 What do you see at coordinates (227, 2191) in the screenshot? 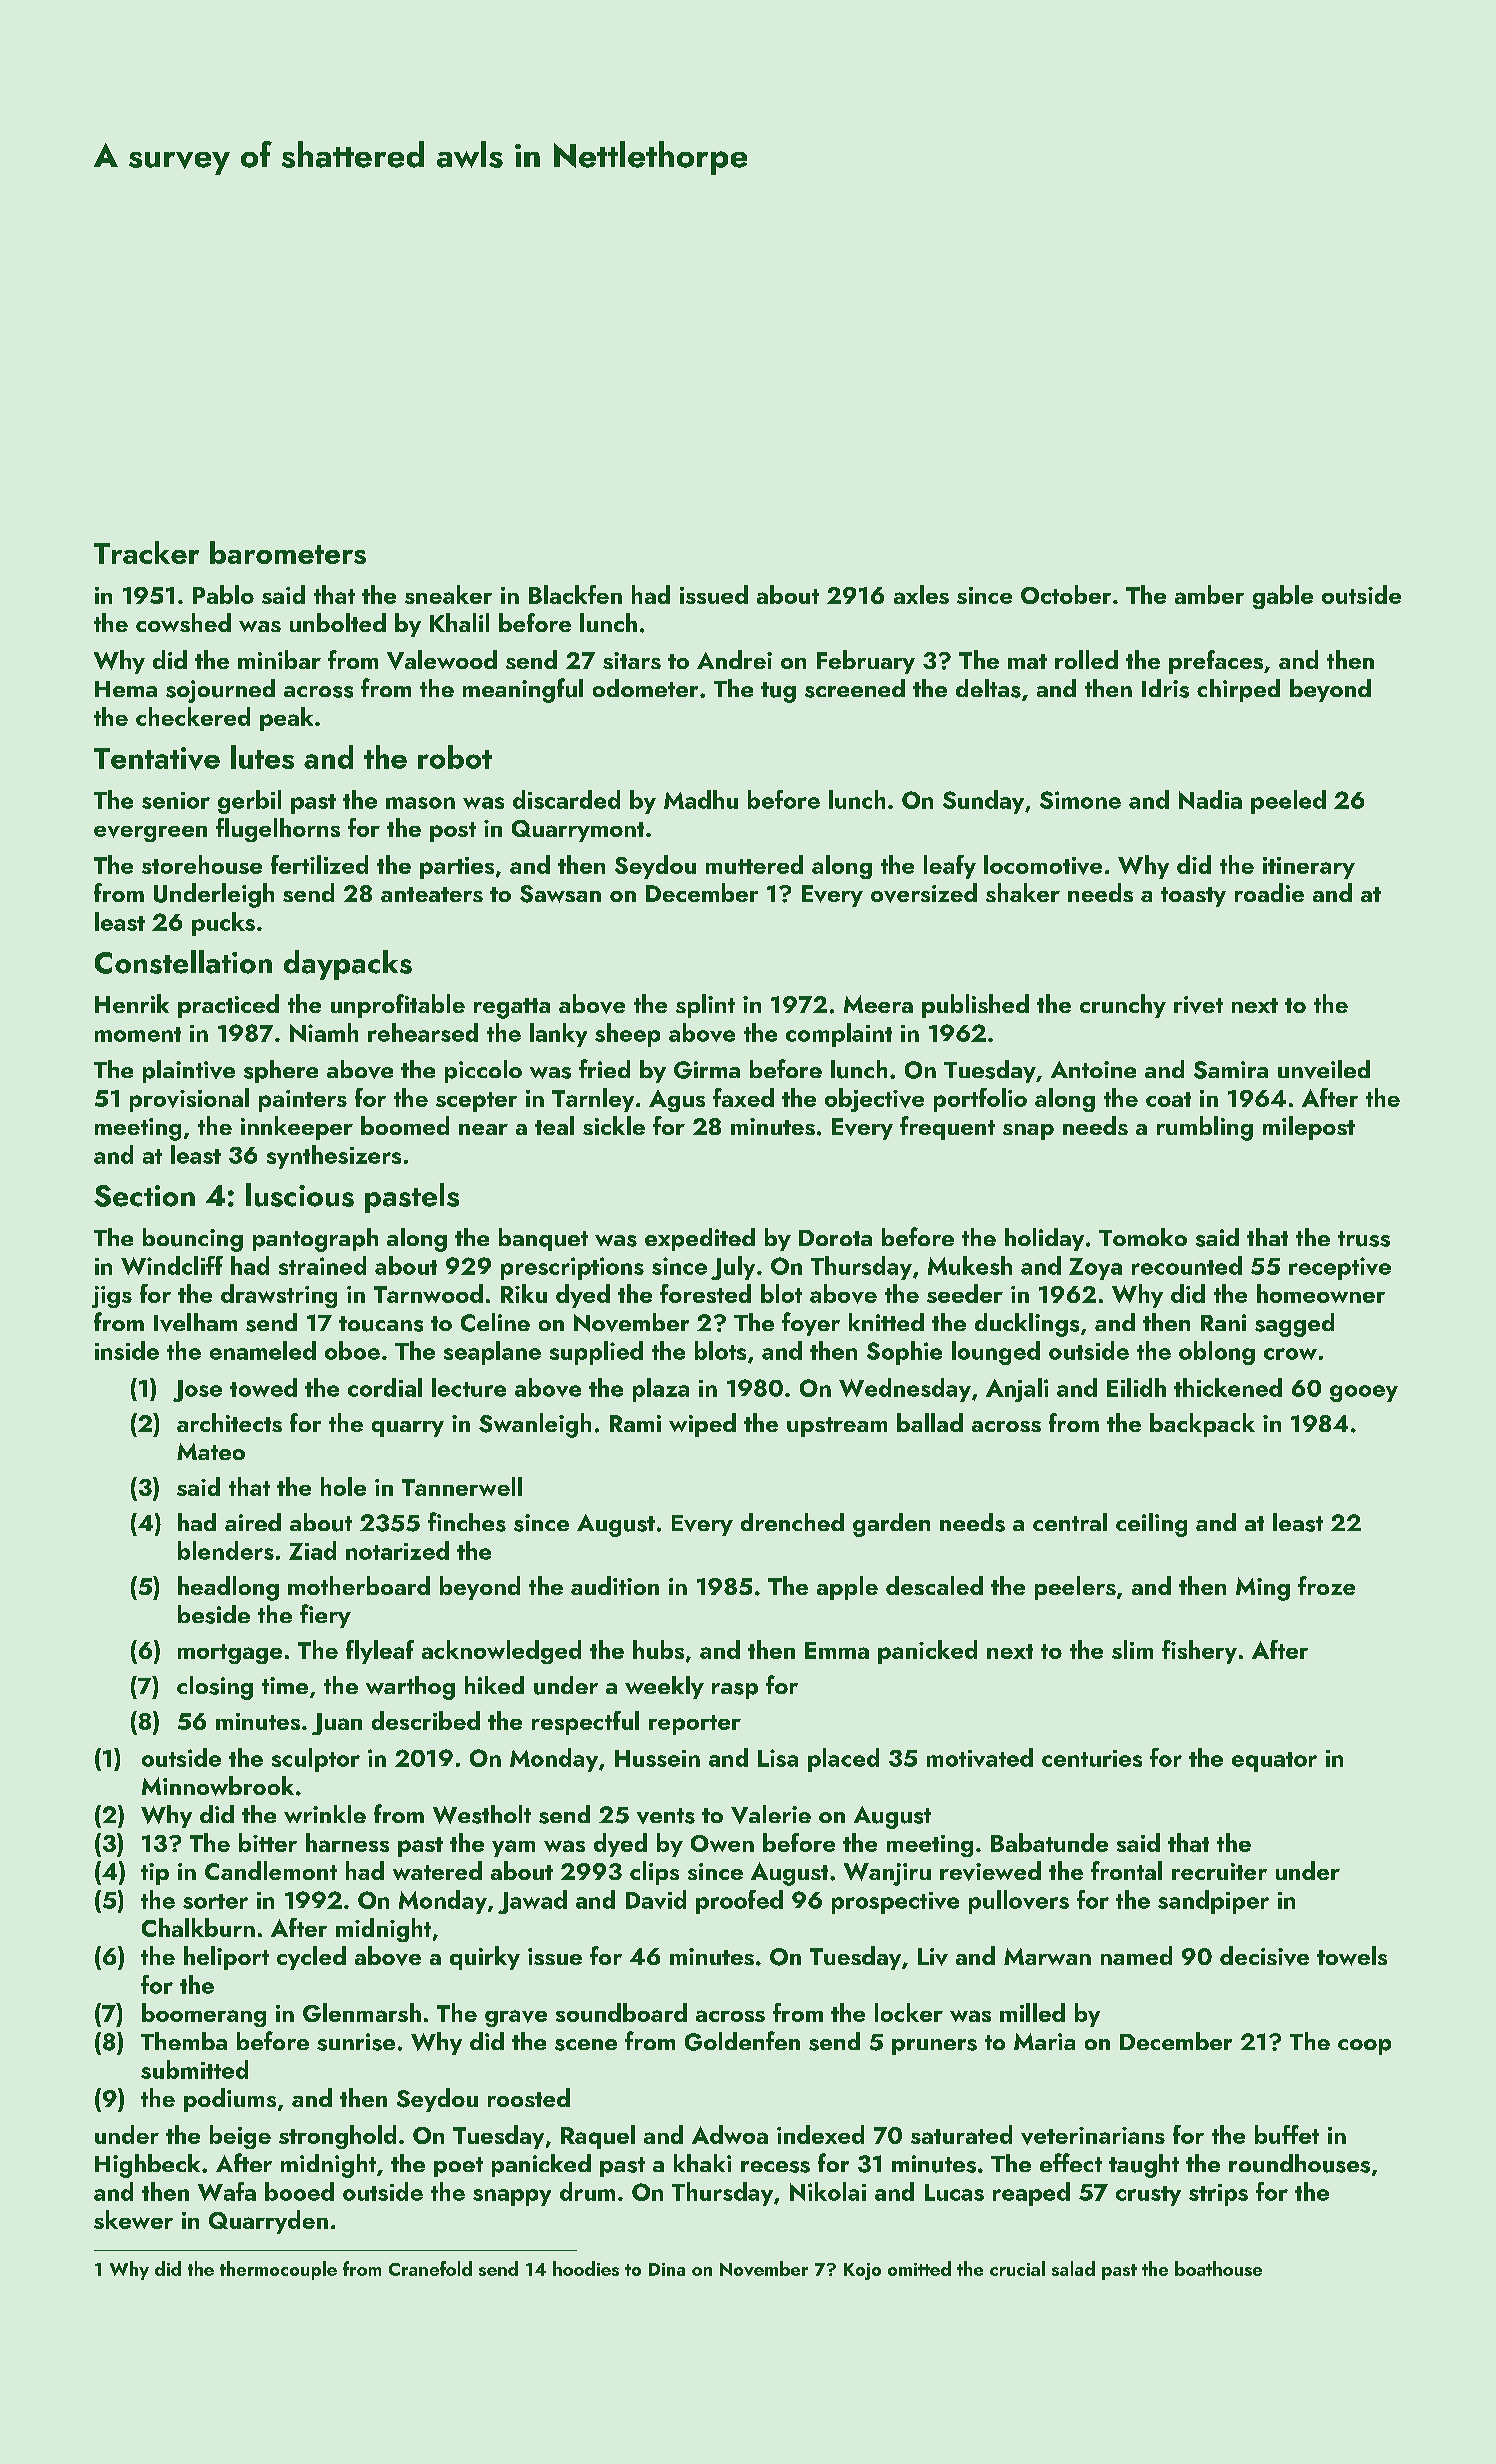
I see `Wafa` at bounding box center [227, 2191].
